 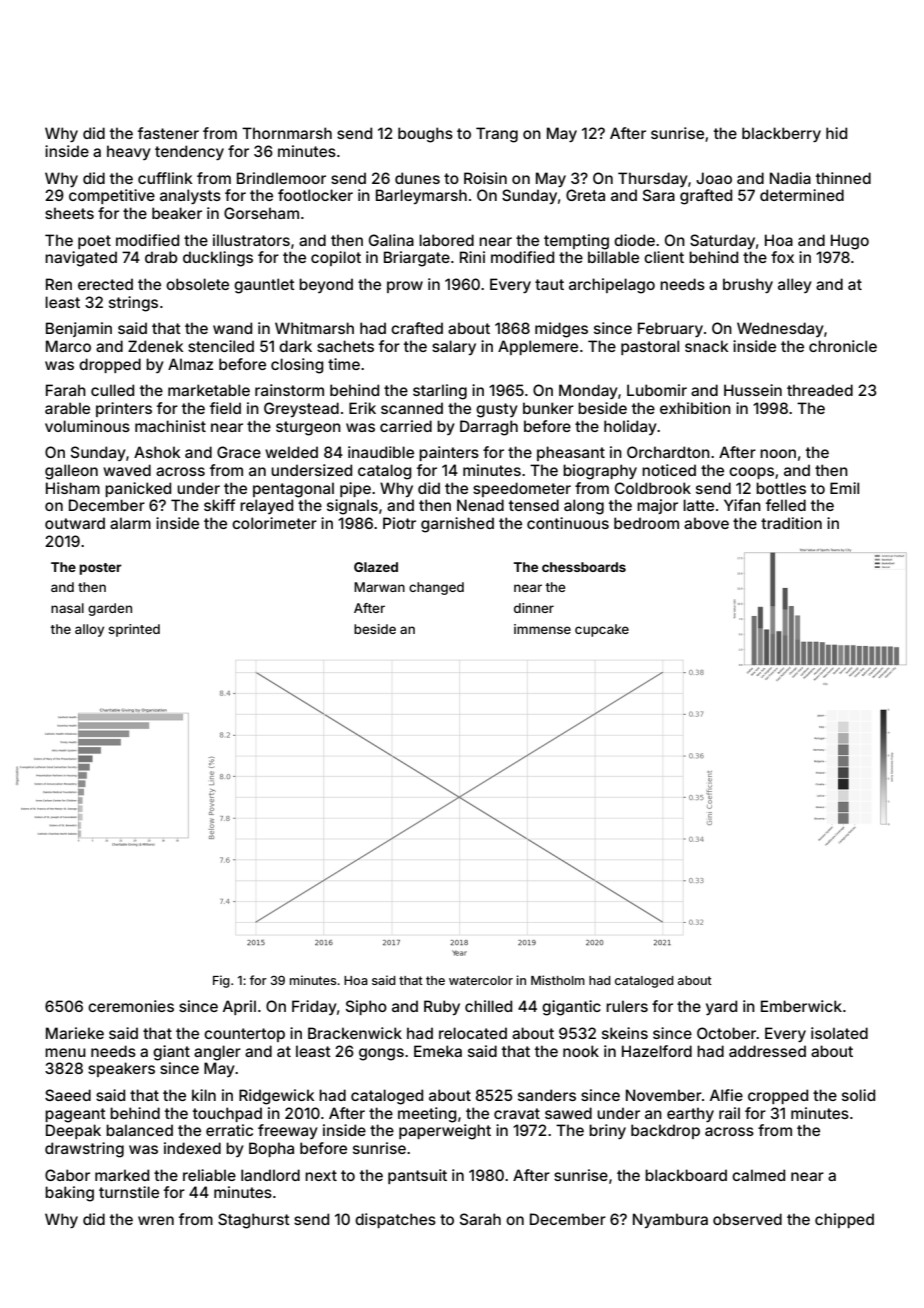 What do you see at coordinates (156, 1220) in the screenshot?
I see `wren` at bounding box center [156, 1220].
